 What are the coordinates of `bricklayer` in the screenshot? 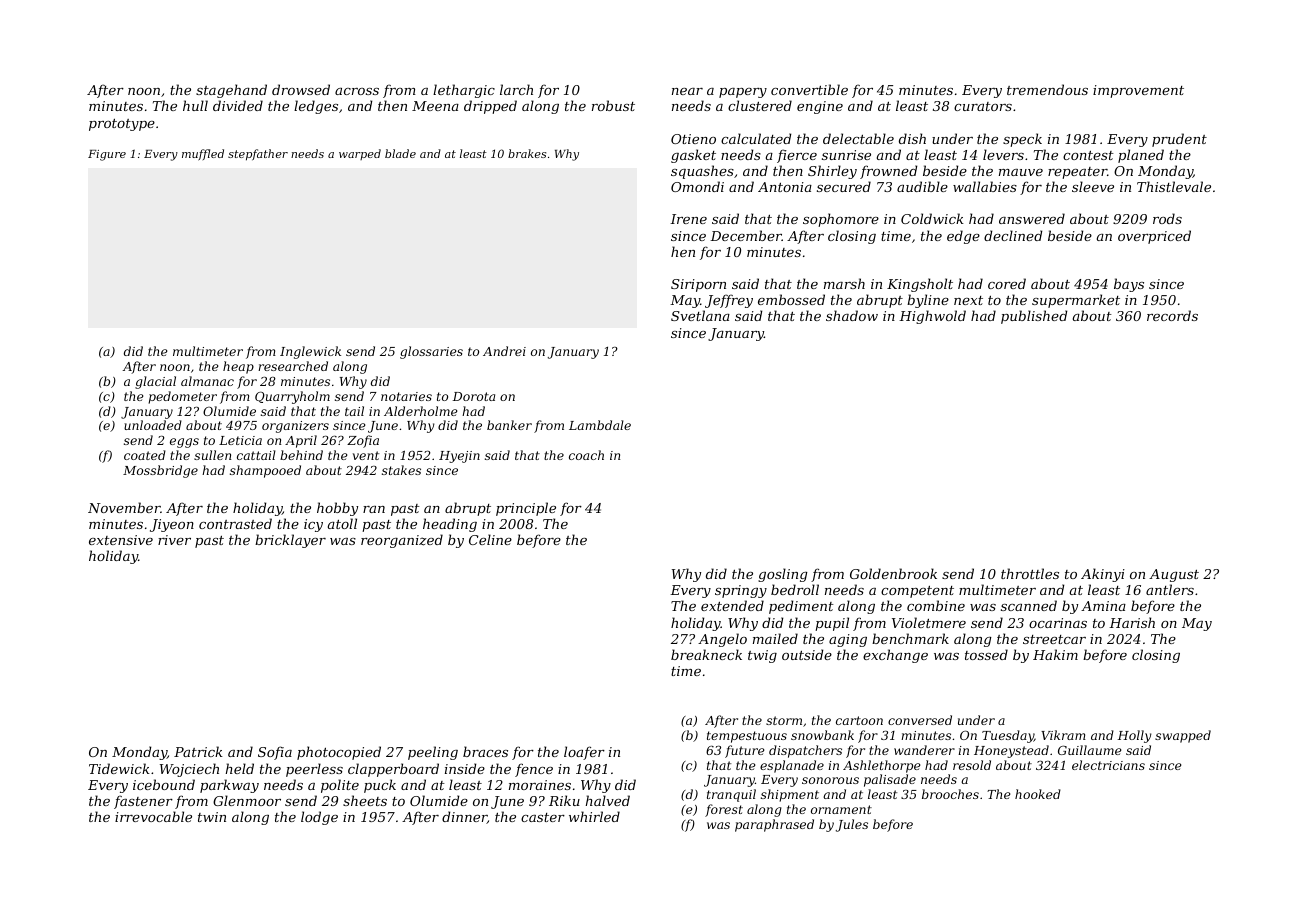 It's located at (290, 541).
